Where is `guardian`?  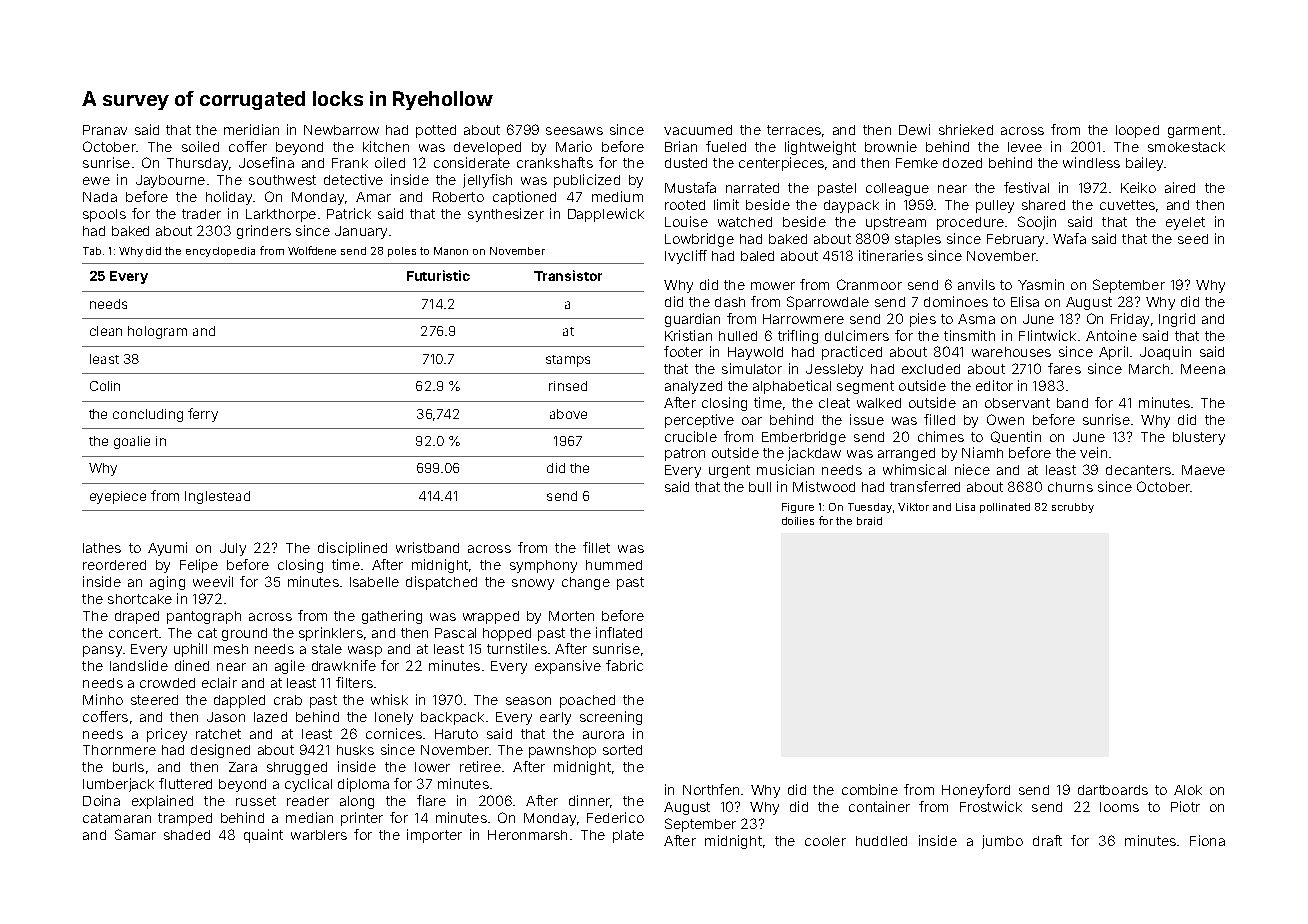
guardian is located at coordinates (692, 320).
